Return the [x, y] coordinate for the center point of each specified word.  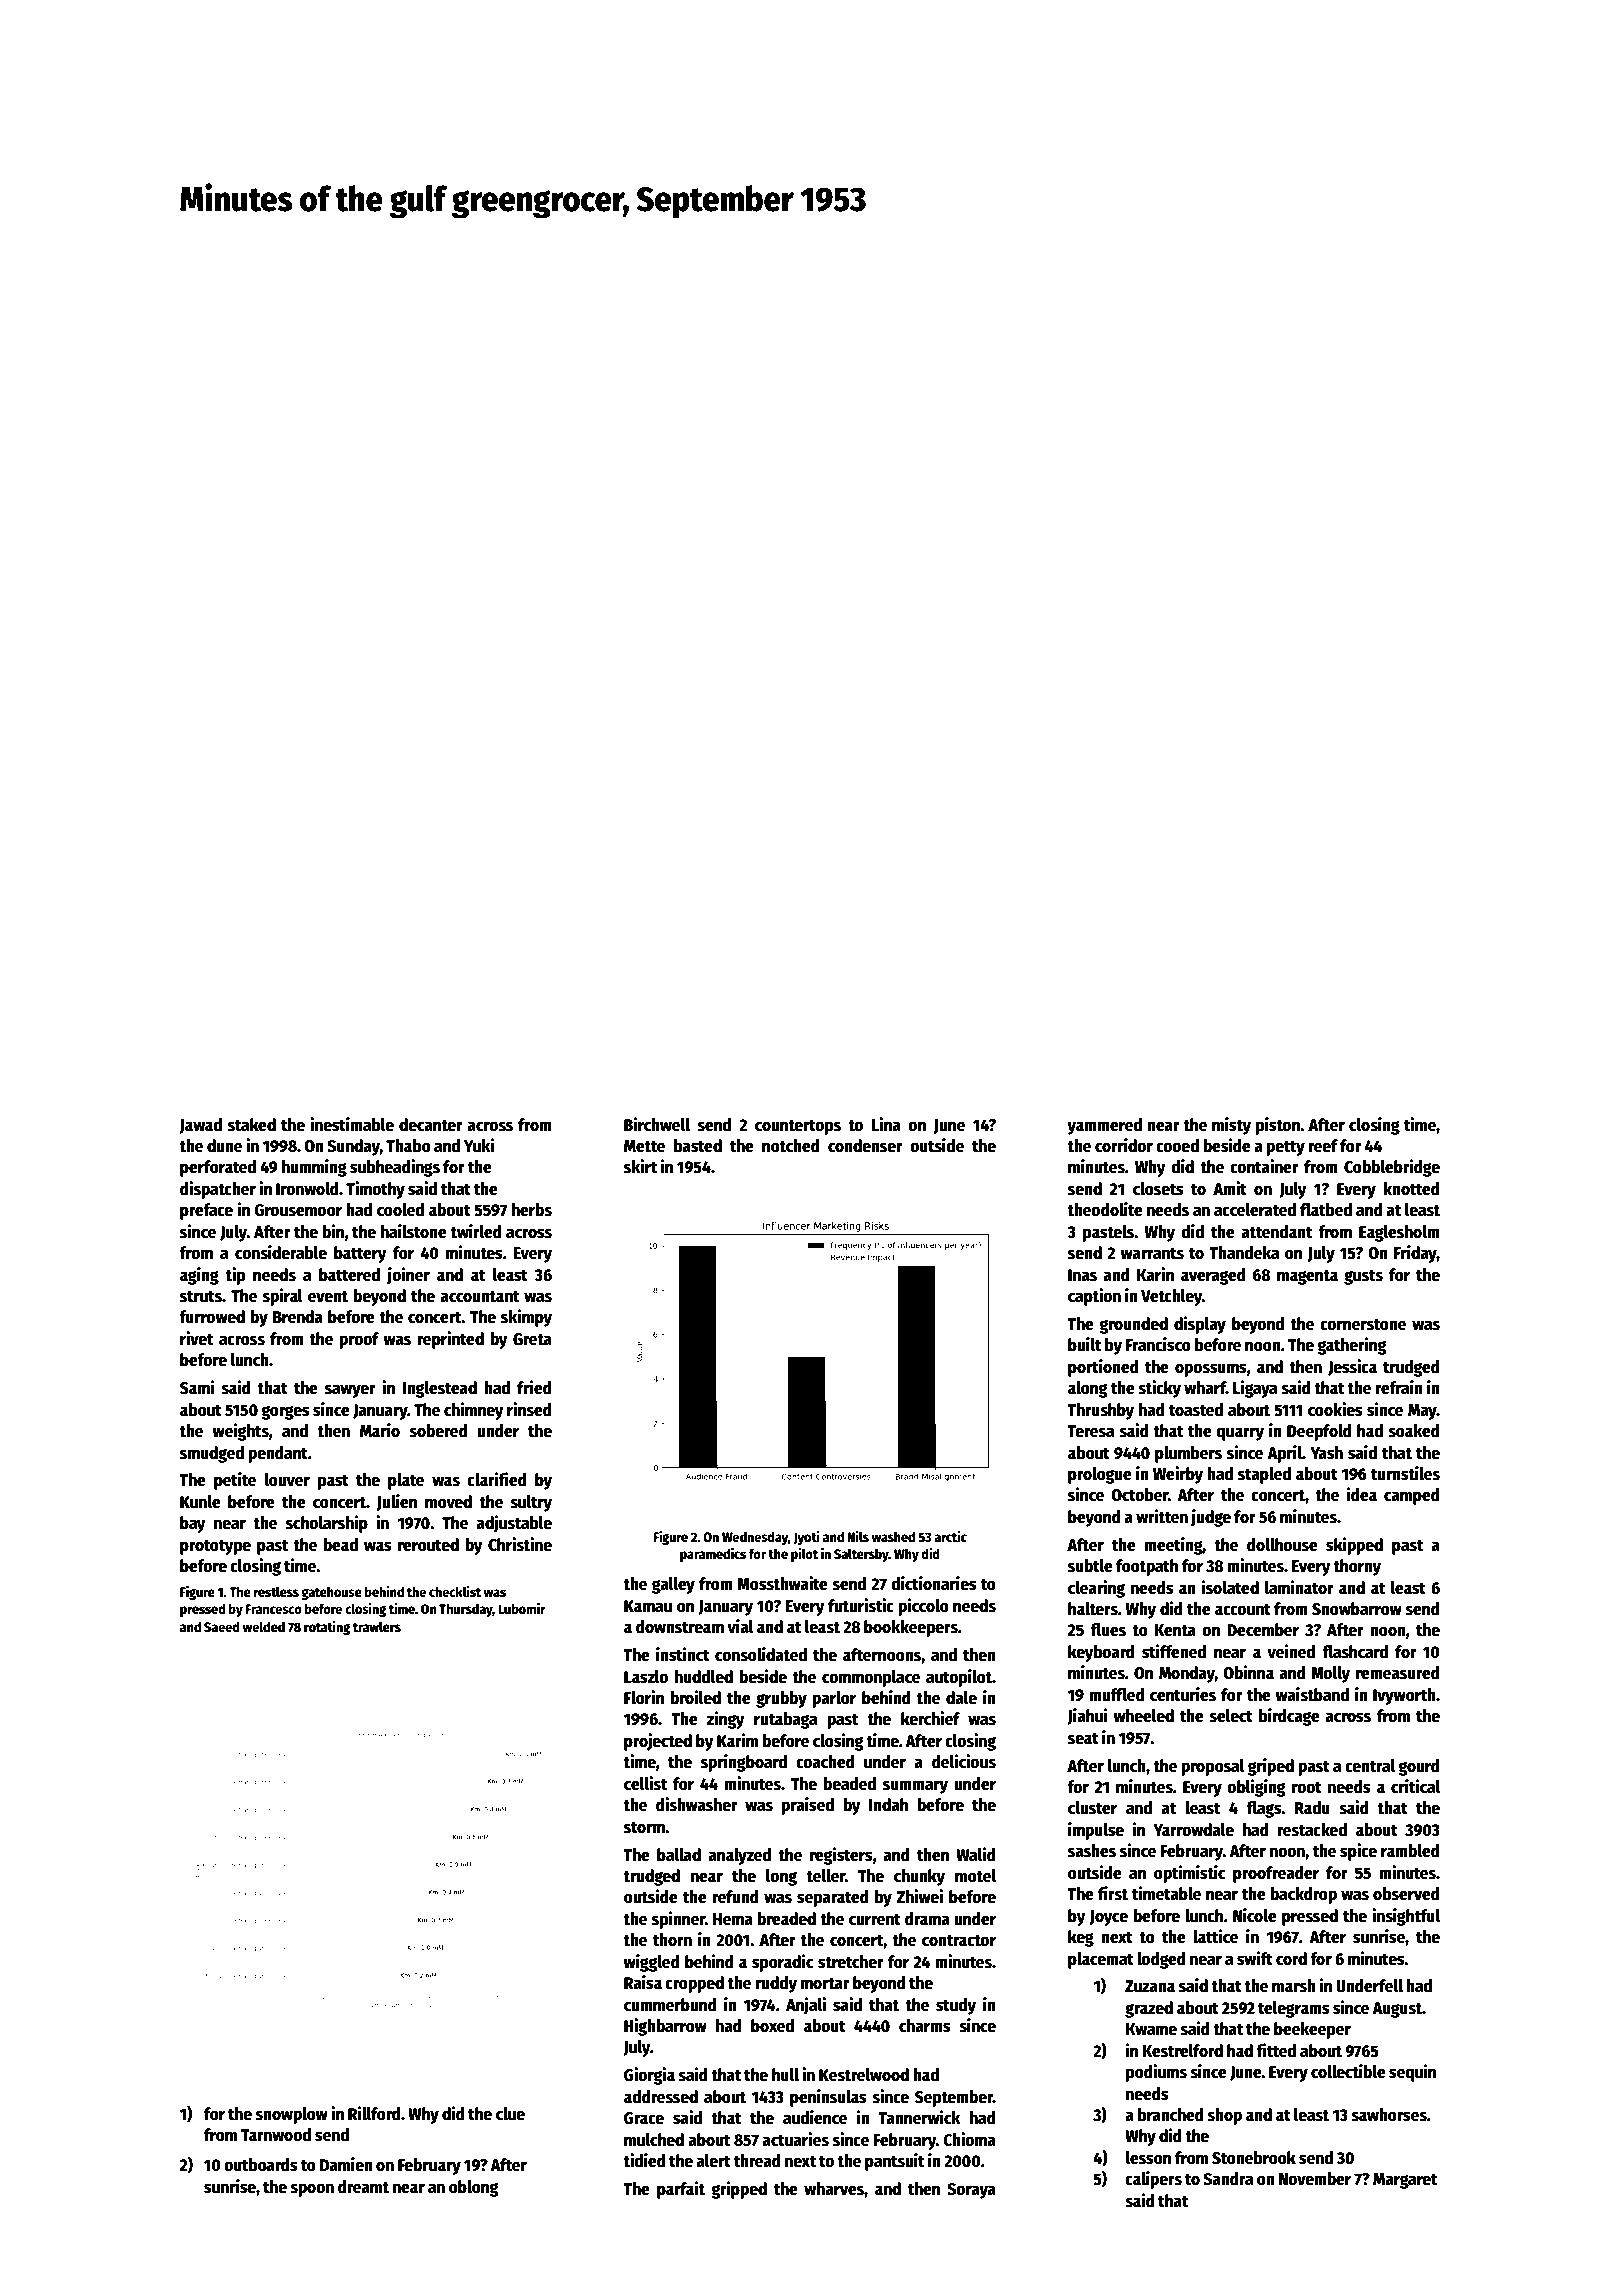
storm [644, 1828]
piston [1278, 1126]
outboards [261, 2165]
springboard [744, 1763]
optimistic [1190, 1874]
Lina [886, 1124]
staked [252, 1125]
